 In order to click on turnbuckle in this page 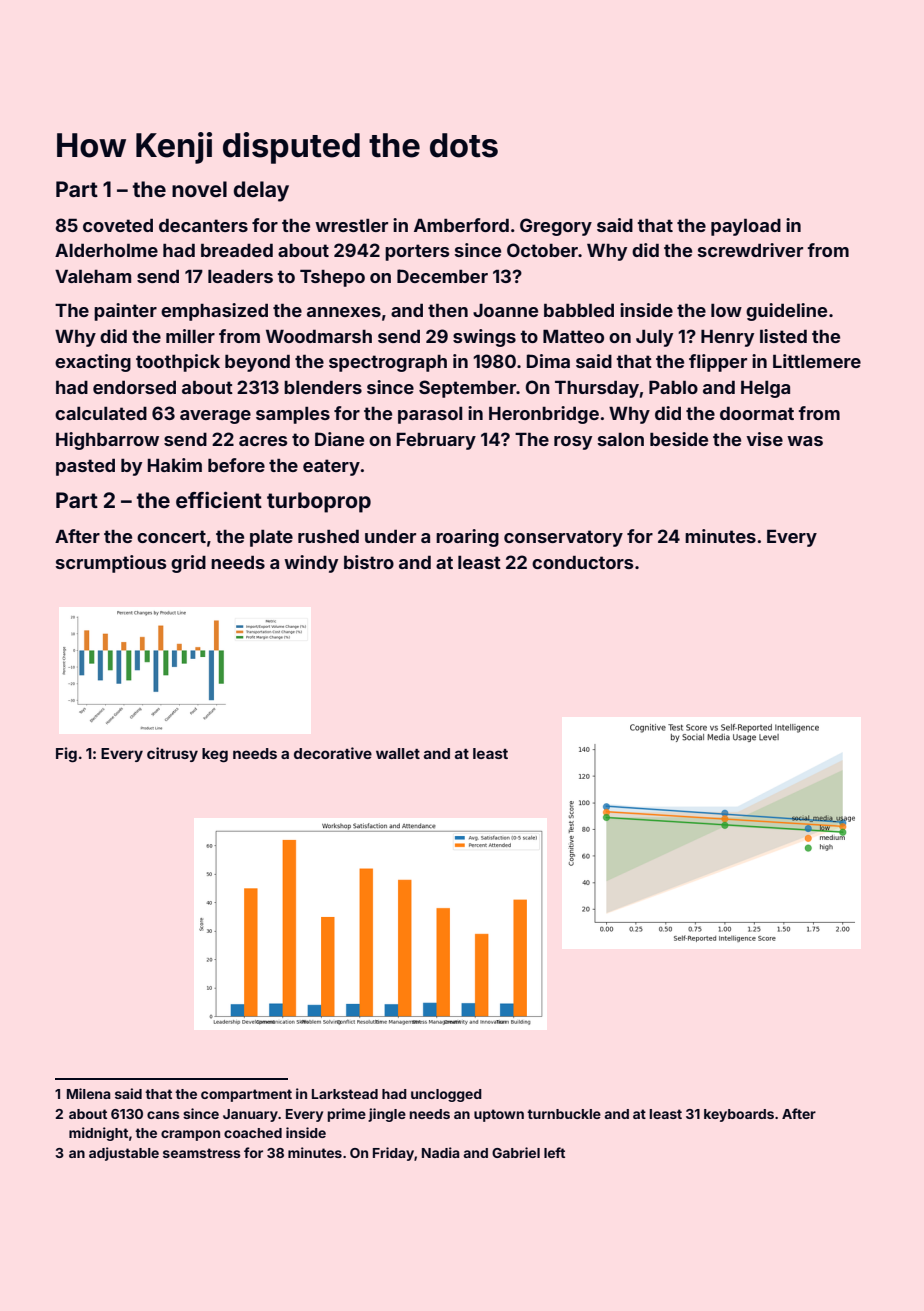, I will do `click(564, 1114)`.
